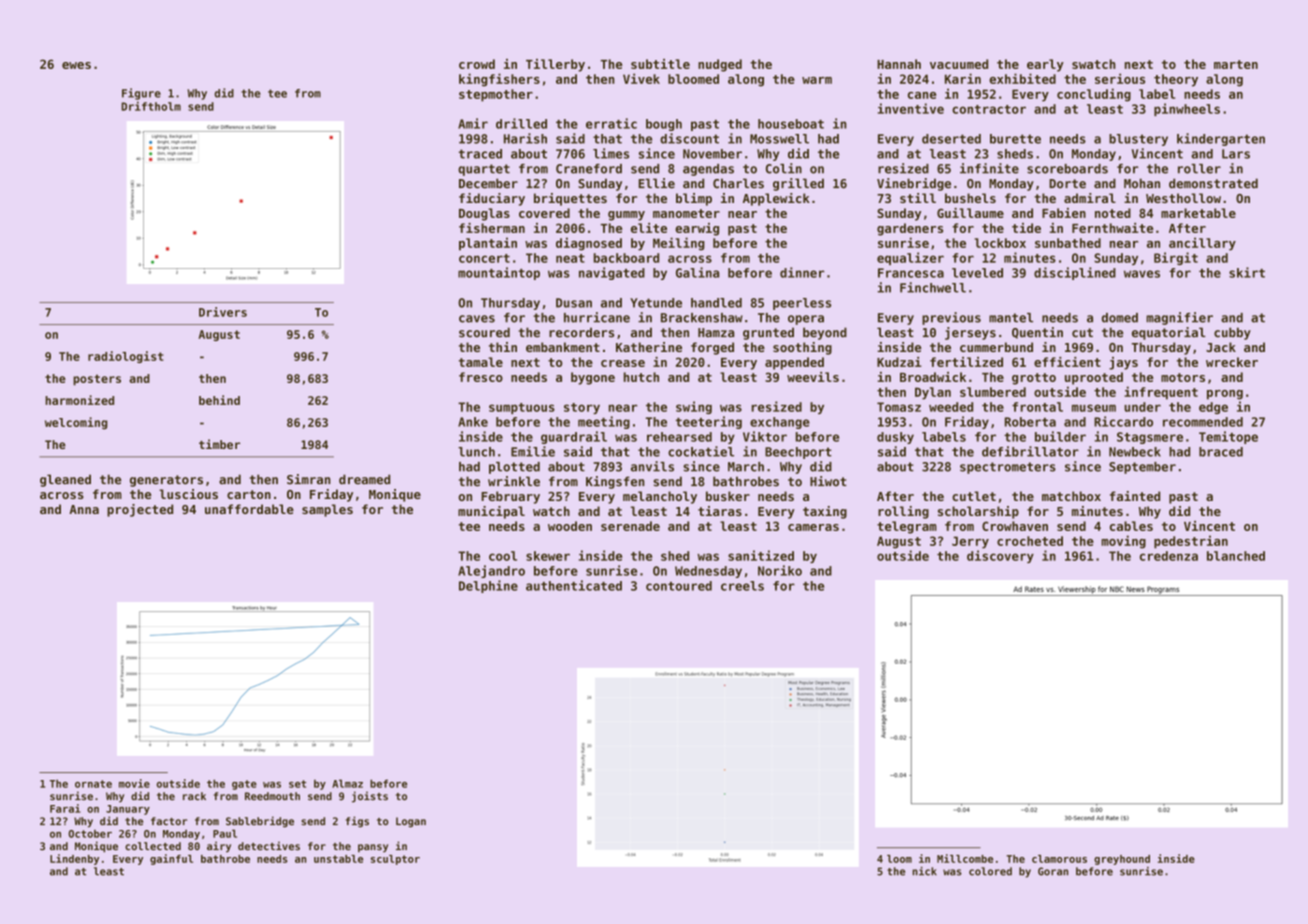 This document has width=1308, height=924. I want to click on ewes, so click(76, 65).
